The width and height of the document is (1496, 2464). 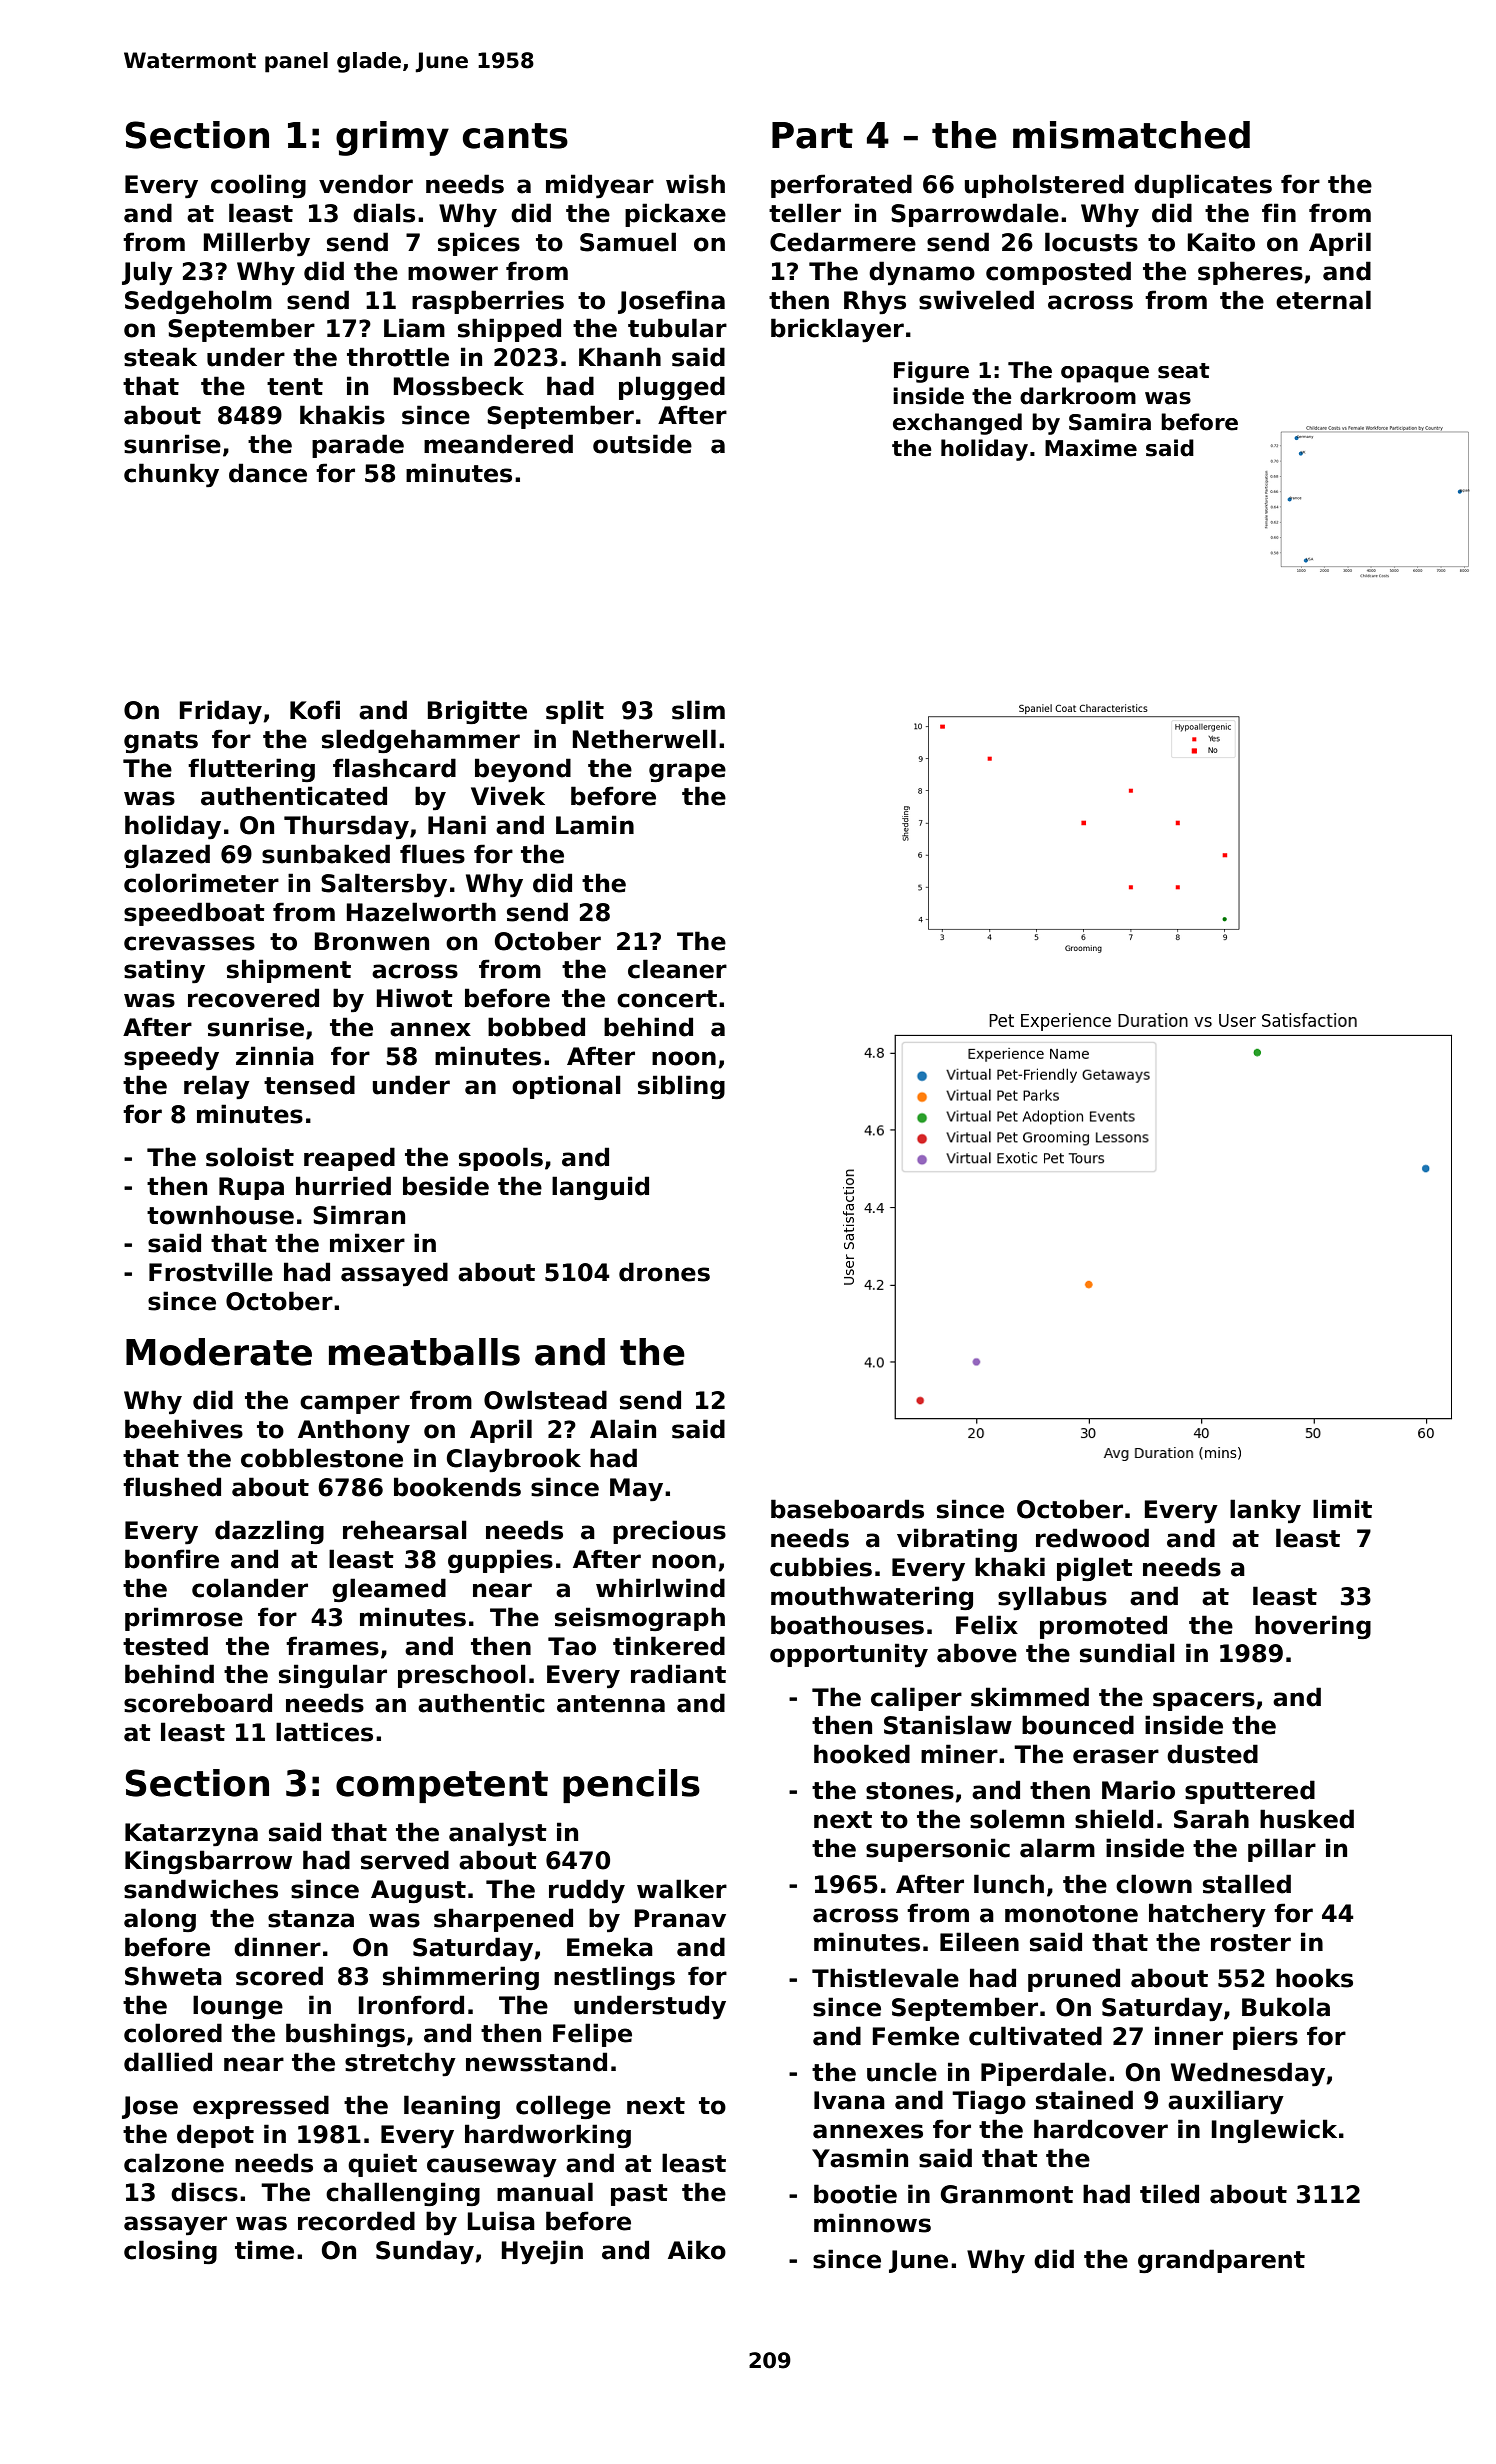 I want to click on sibling, so click(x=681, y=1087).
